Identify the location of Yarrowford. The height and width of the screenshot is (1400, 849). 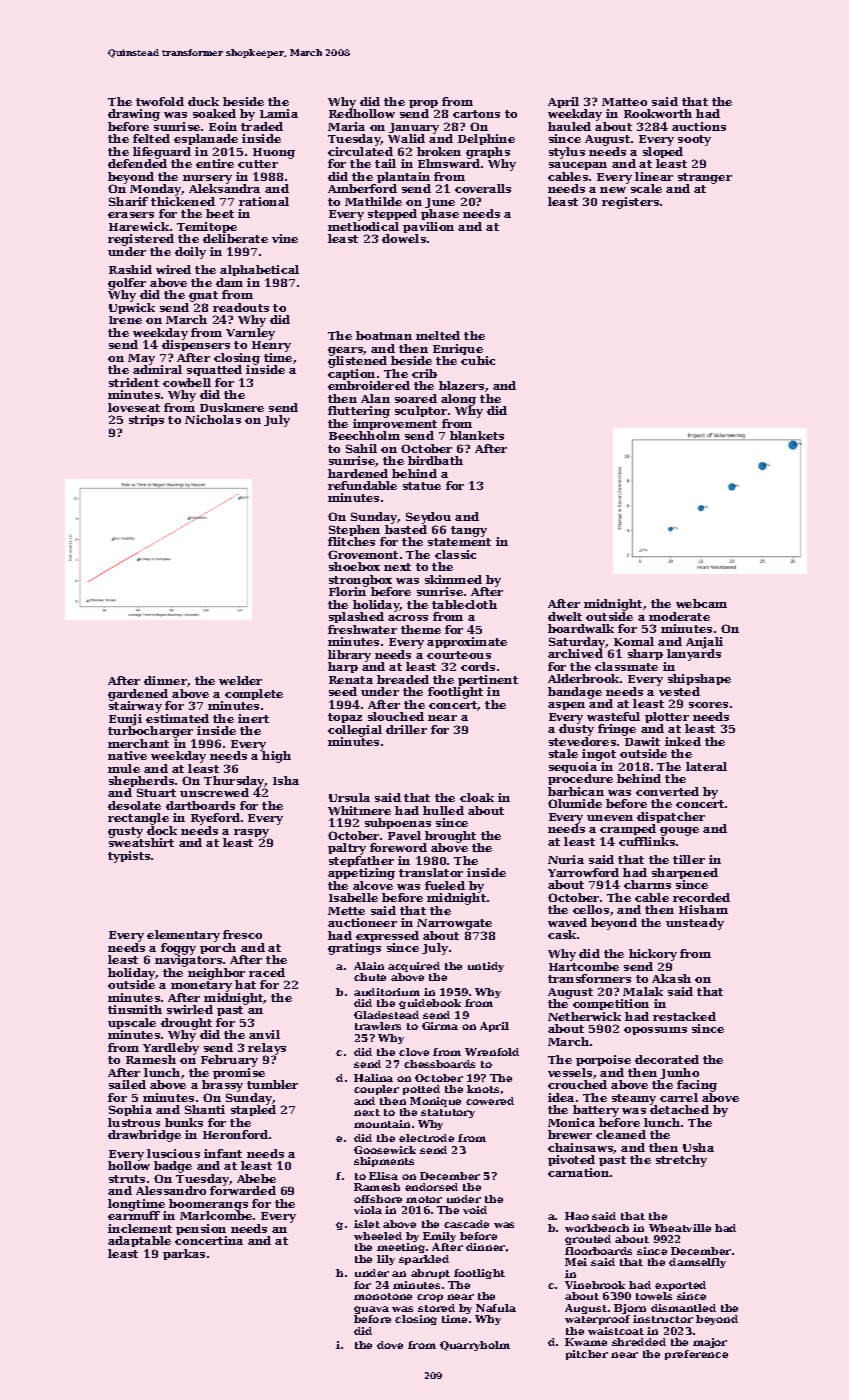
(583, 872).
